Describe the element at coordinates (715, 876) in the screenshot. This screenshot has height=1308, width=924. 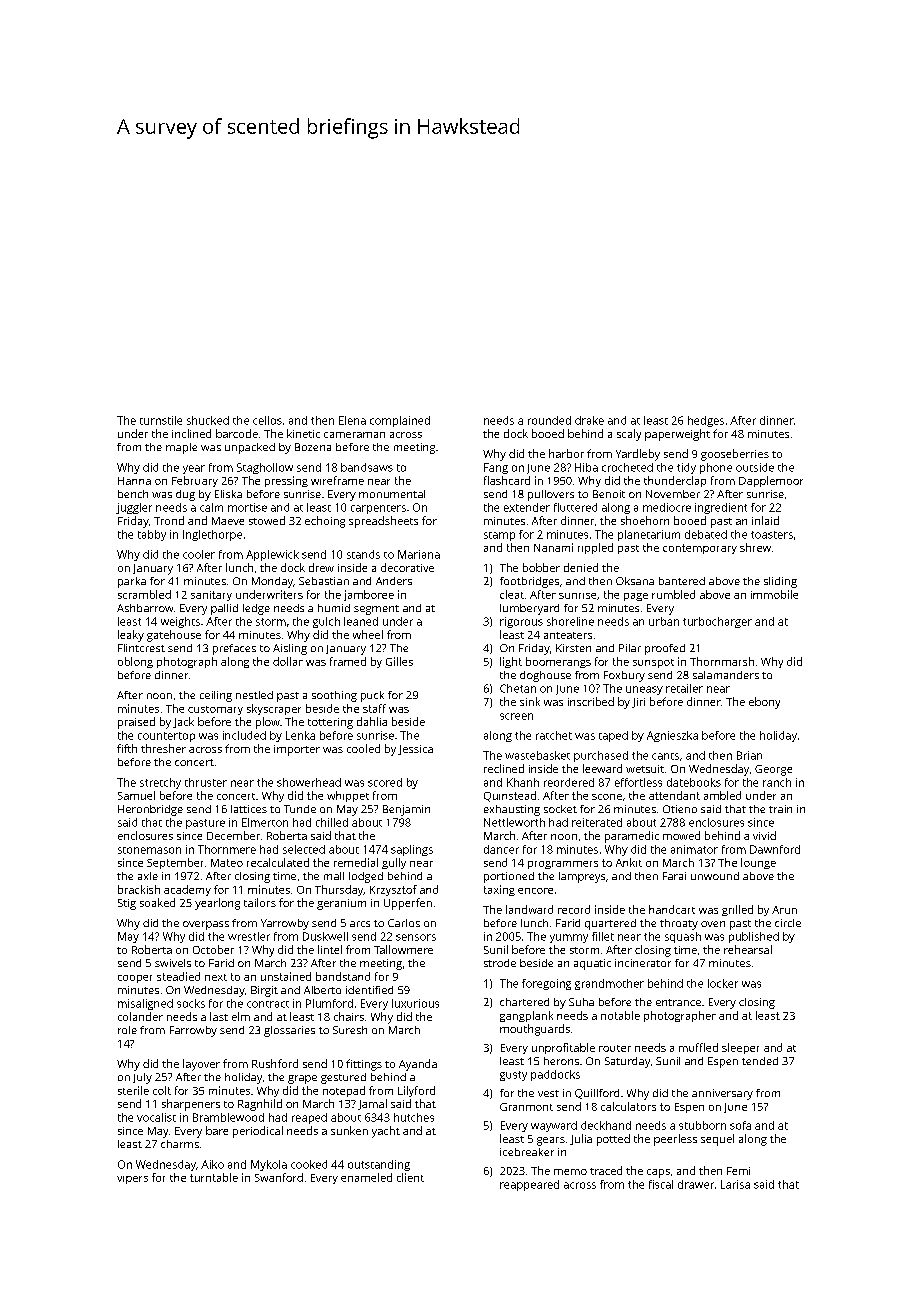
I see `unwound` at that location.
